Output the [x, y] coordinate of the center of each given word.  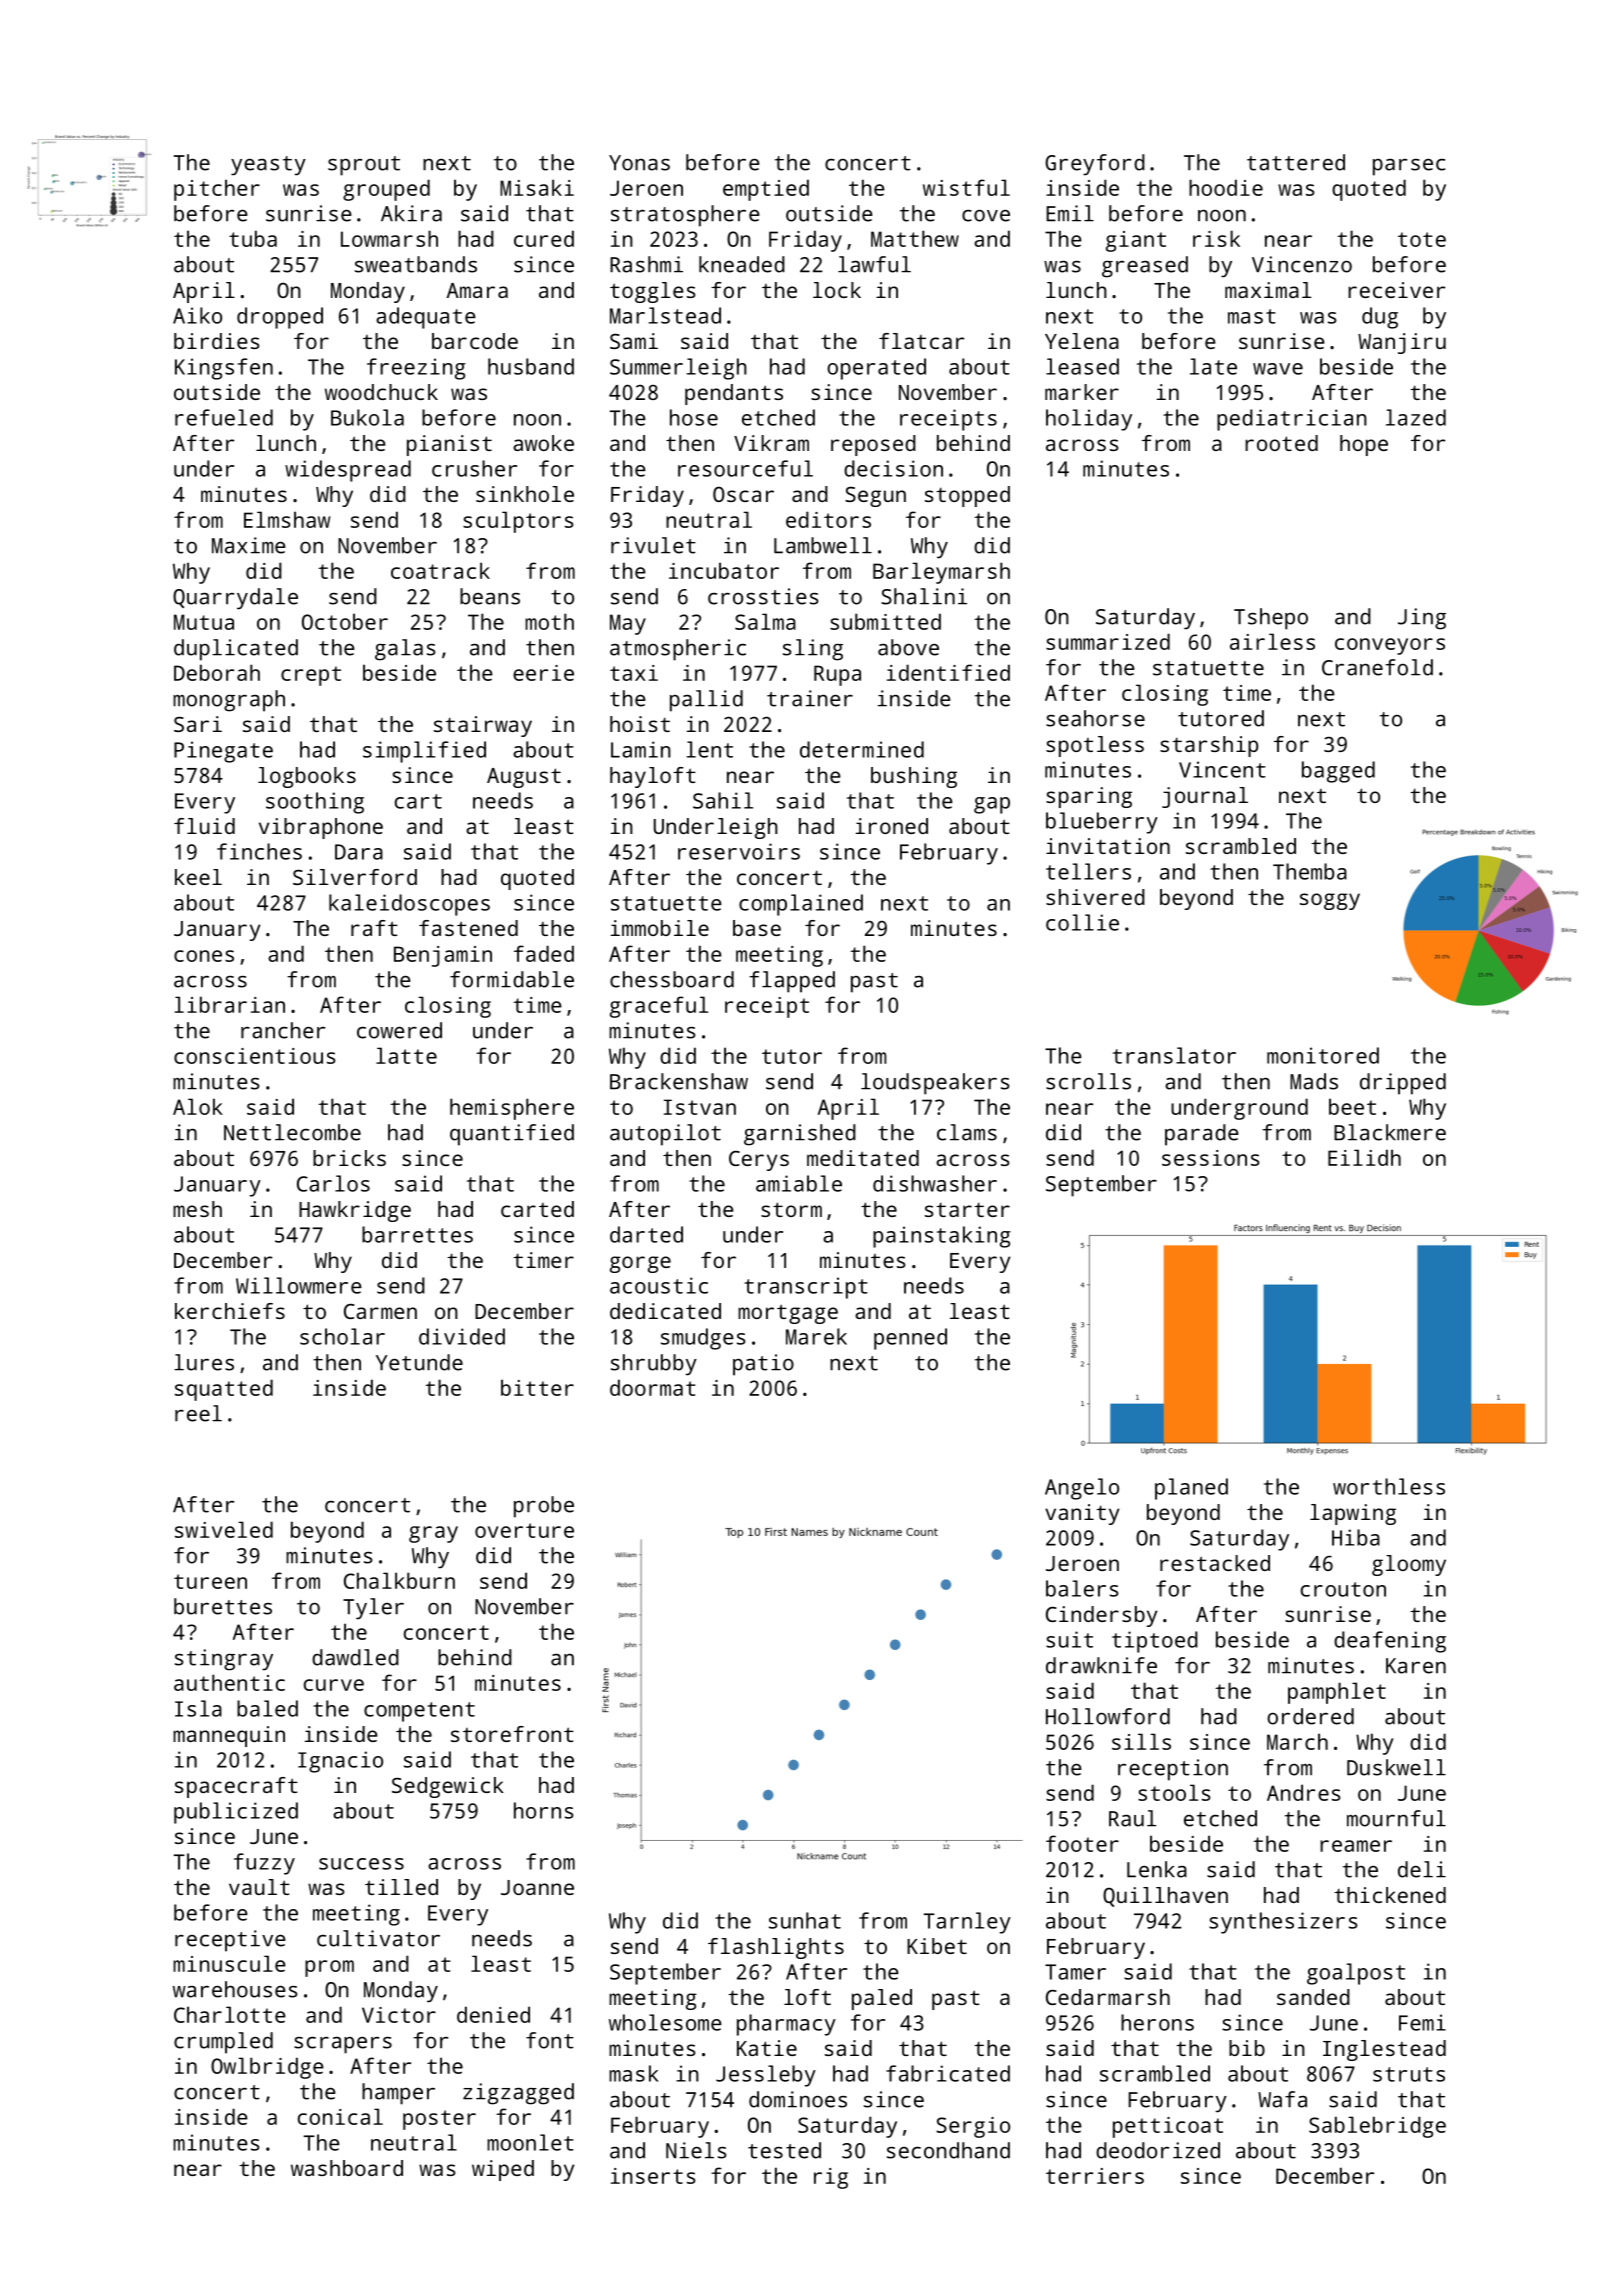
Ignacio [340, 1762]
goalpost [1356, 1974]
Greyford [1095, 165]
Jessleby [766, 2076]
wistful [966, 187]
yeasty [268, 166]
